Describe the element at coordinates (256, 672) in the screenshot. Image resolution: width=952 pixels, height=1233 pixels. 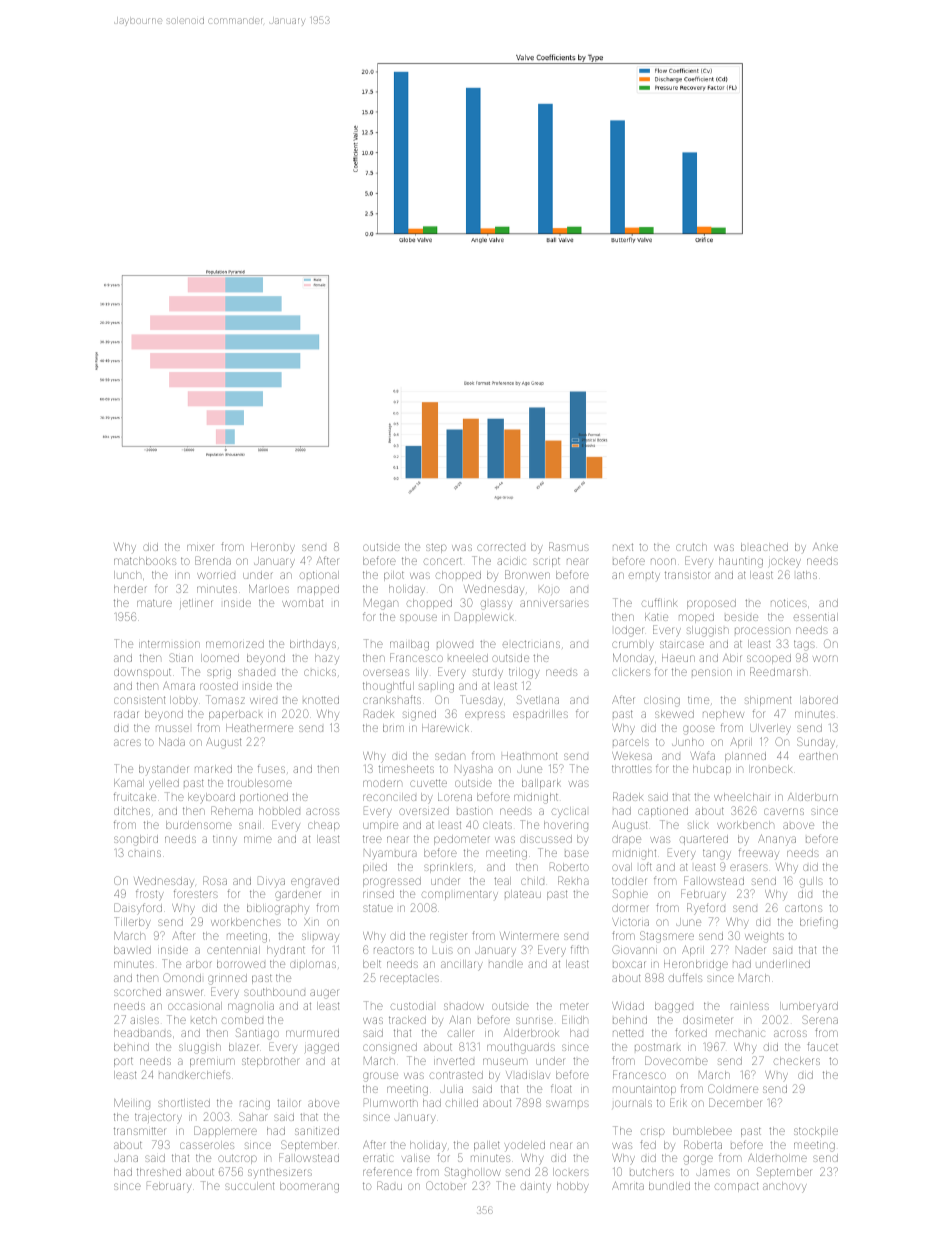
I see `shaded` at that location.
